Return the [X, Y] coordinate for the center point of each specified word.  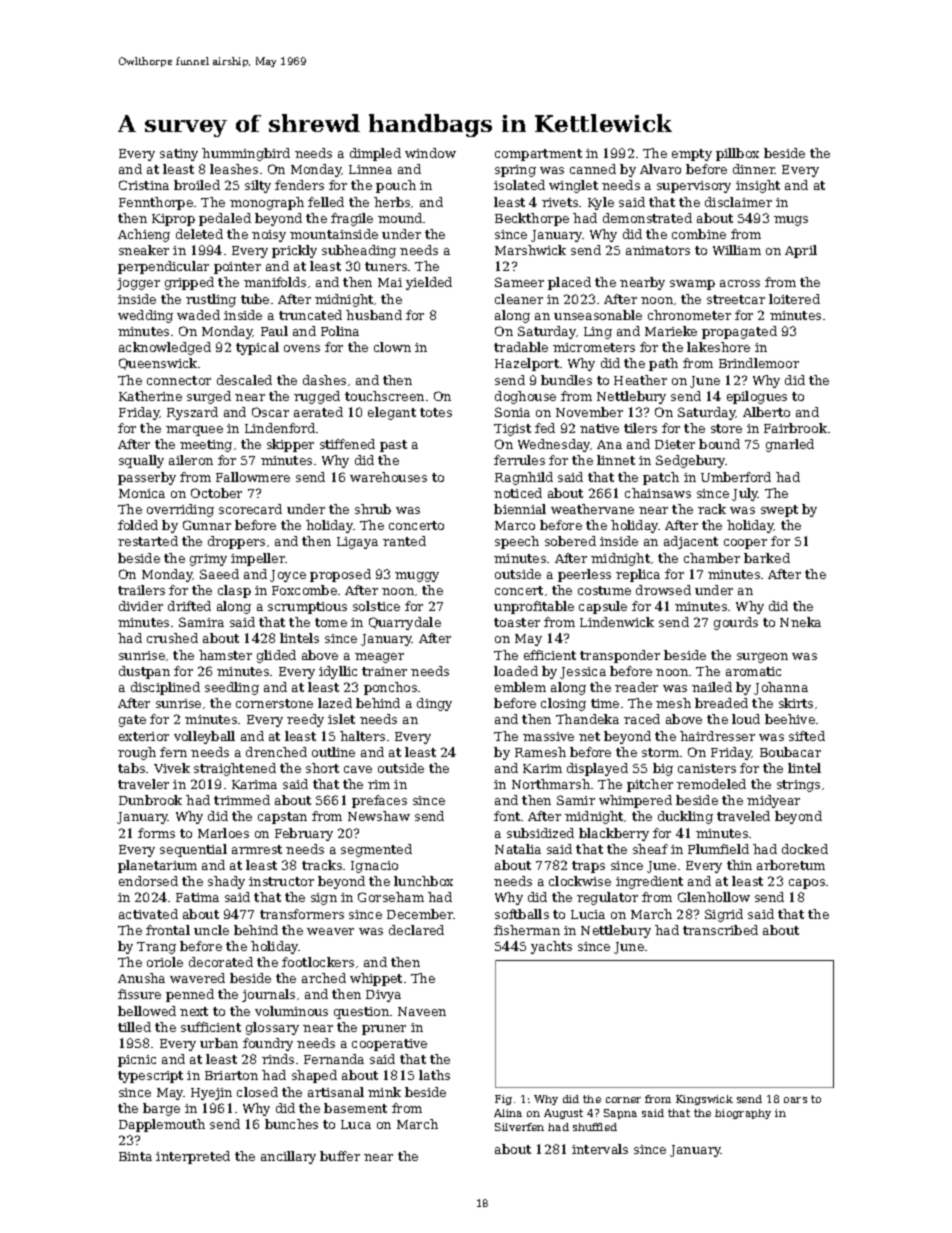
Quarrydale [405, 623]
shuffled [595, 1127]
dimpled [375, 154]
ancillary [288, 1157]
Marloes [223, 833]
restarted [148, 541]
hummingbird [246, 154]
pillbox [737, 154]
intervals [600, 1149]
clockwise [580, 881]
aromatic [753, 671]
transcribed [720, 930]
